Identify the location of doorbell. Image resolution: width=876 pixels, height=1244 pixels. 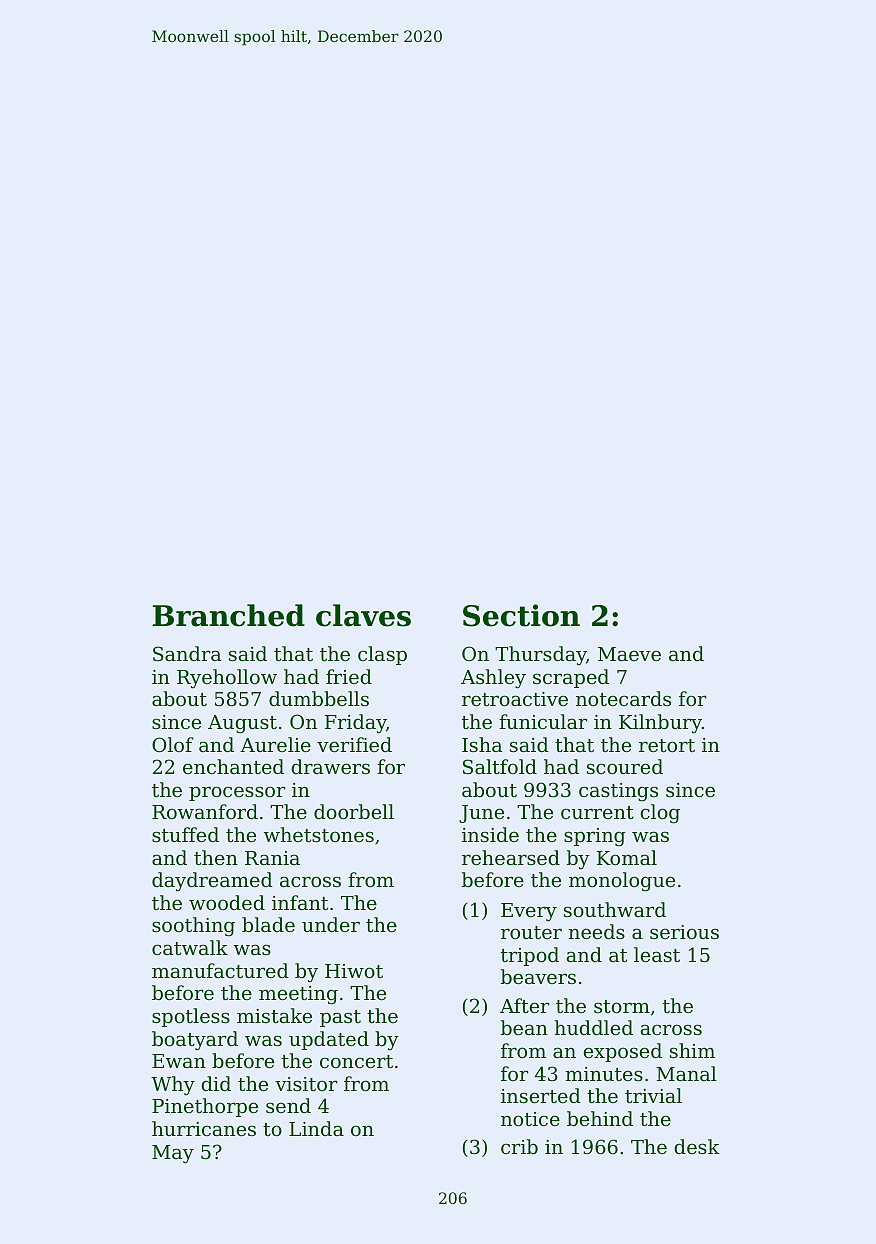
(354, 811).
